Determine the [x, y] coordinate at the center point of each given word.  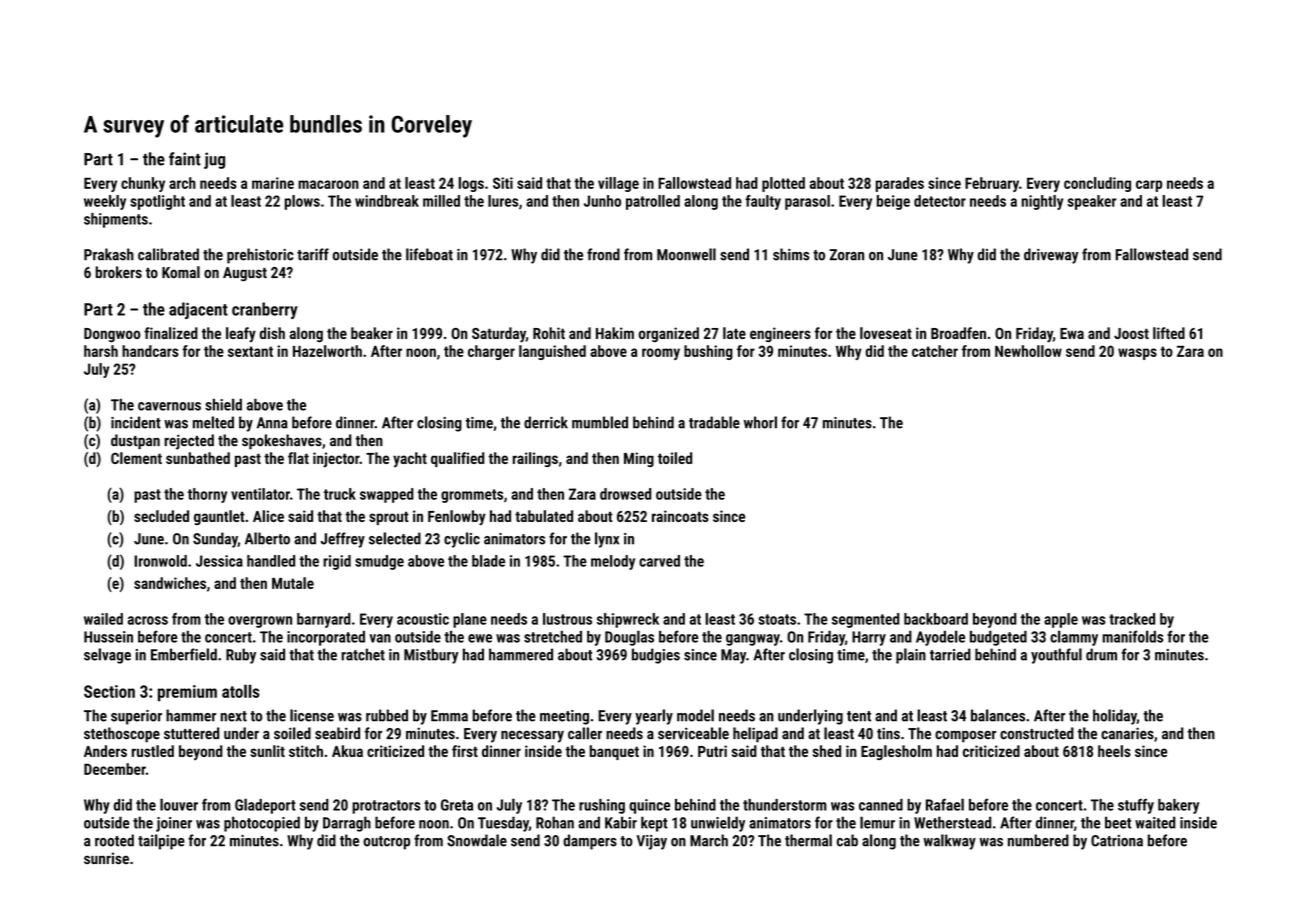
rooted [114, 840]
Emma [449, 716]
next [233, 716]
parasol [807, 202]
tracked [1132, 619]
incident [136, 422]
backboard [936, 619]
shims [791, 254]
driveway [1051, 256]
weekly [105, 202]
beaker [372, 333]
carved [659, 561]
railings [535, 459]
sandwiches [170, 583]
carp [1149, 186]
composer [965, 737]
